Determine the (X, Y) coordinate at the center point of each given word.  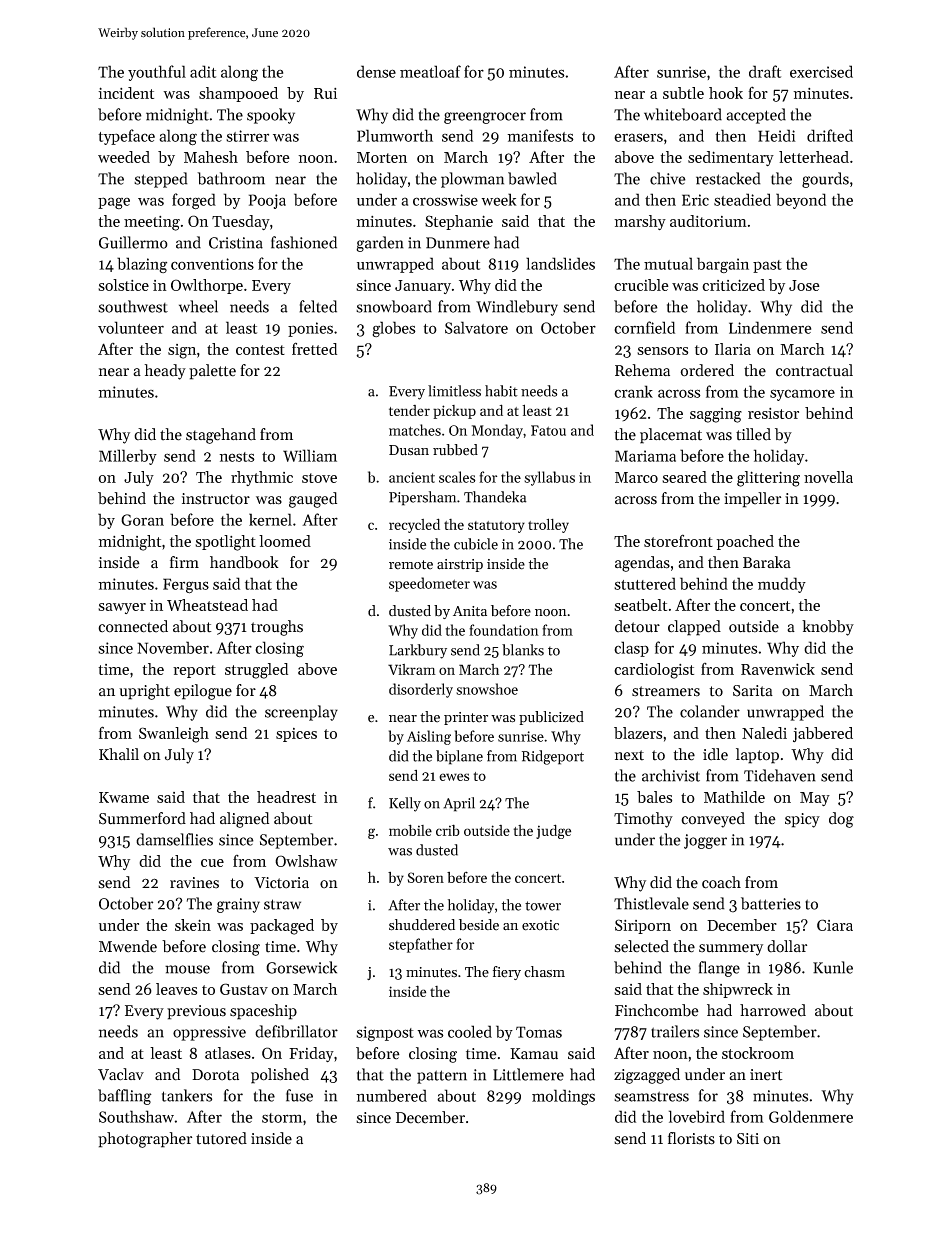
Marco (636, 477)
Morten (382, 157)
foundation (504, 630)
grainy (238, 905)
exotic (540, 925)
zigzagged (647, 1076)
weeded (124, 157)
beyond (801, 201)
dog (841, 820)
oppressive (209, 1033)
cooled (470, 1031)
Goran (142, 520)
